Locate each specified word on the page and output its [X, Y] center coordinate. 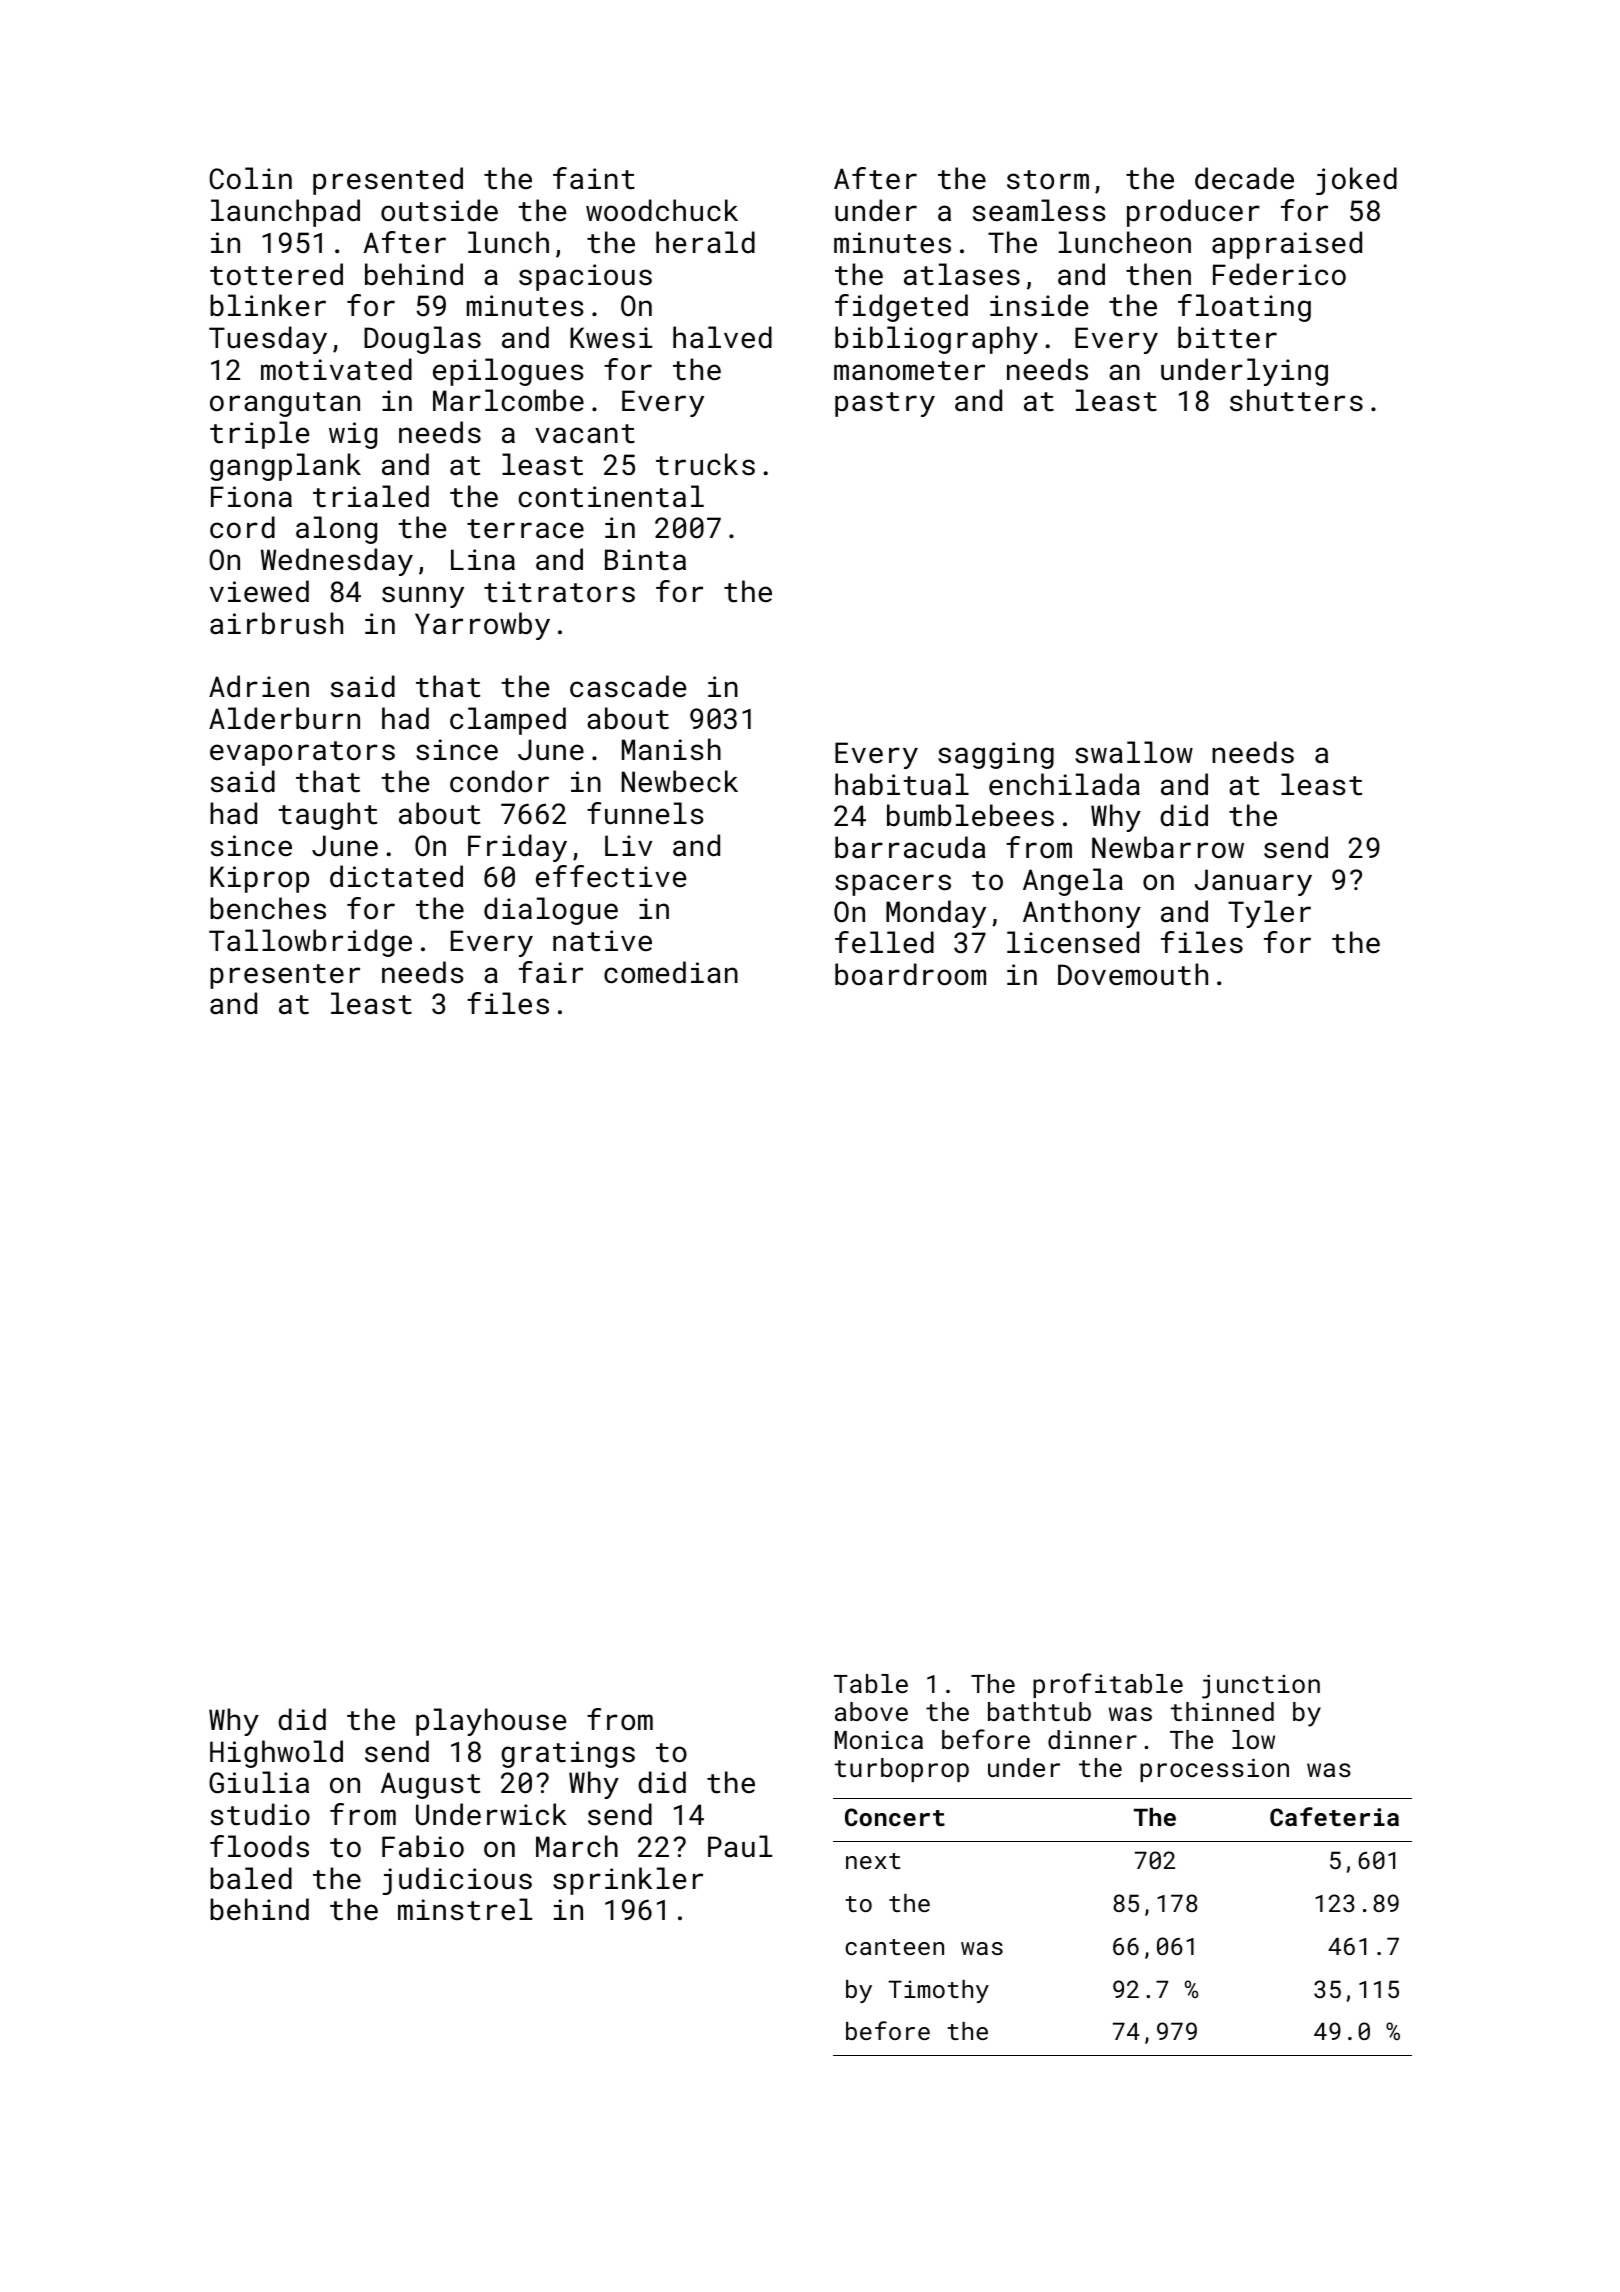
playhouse [491, 1722]
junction [1261, 1686]
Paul [740, 1846]
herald [705, 242]
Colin [251, 178]
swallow [1134, 752]
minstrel [465, 1909]
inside [1039, 305]
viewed [259, 591]
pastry [885, 404]
